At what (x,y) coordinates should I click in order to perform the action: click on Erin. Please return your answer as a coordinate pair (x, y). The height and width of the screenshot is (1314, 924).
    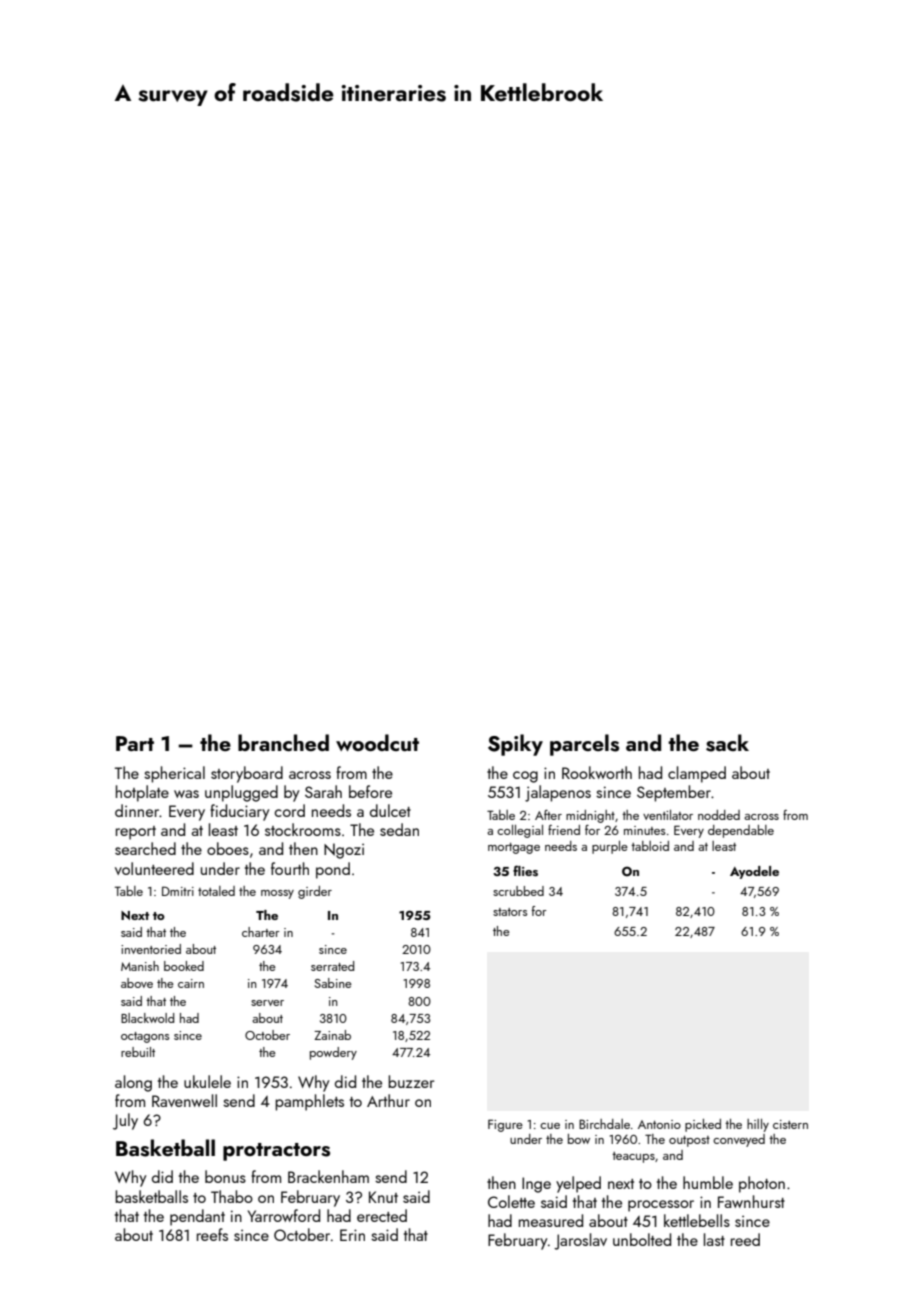
    Looking at the image, I should click on (352, 1235).
